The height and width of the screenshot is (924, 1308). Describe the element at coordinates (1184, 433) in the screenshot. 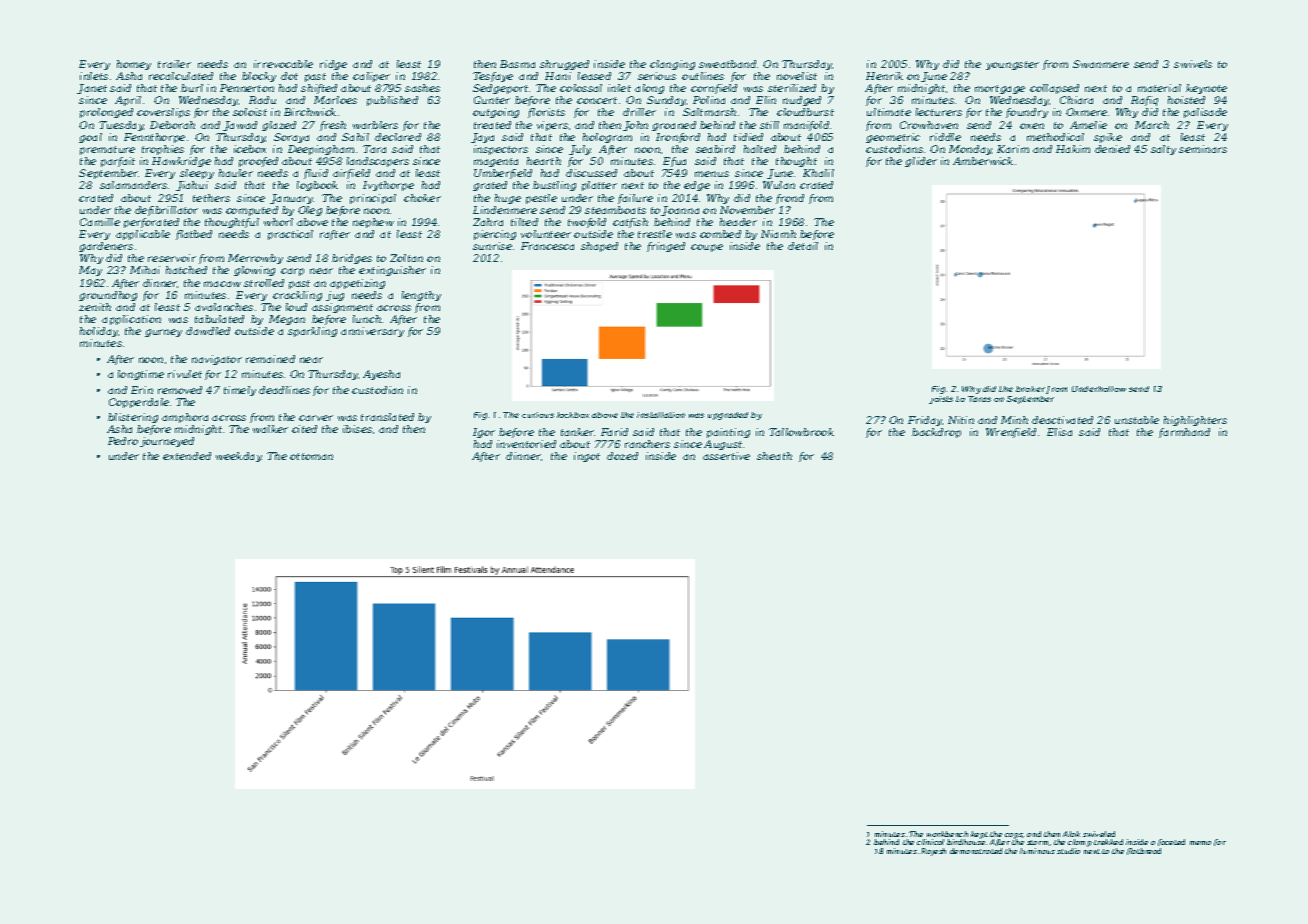

I see `farmhand` at that location.
